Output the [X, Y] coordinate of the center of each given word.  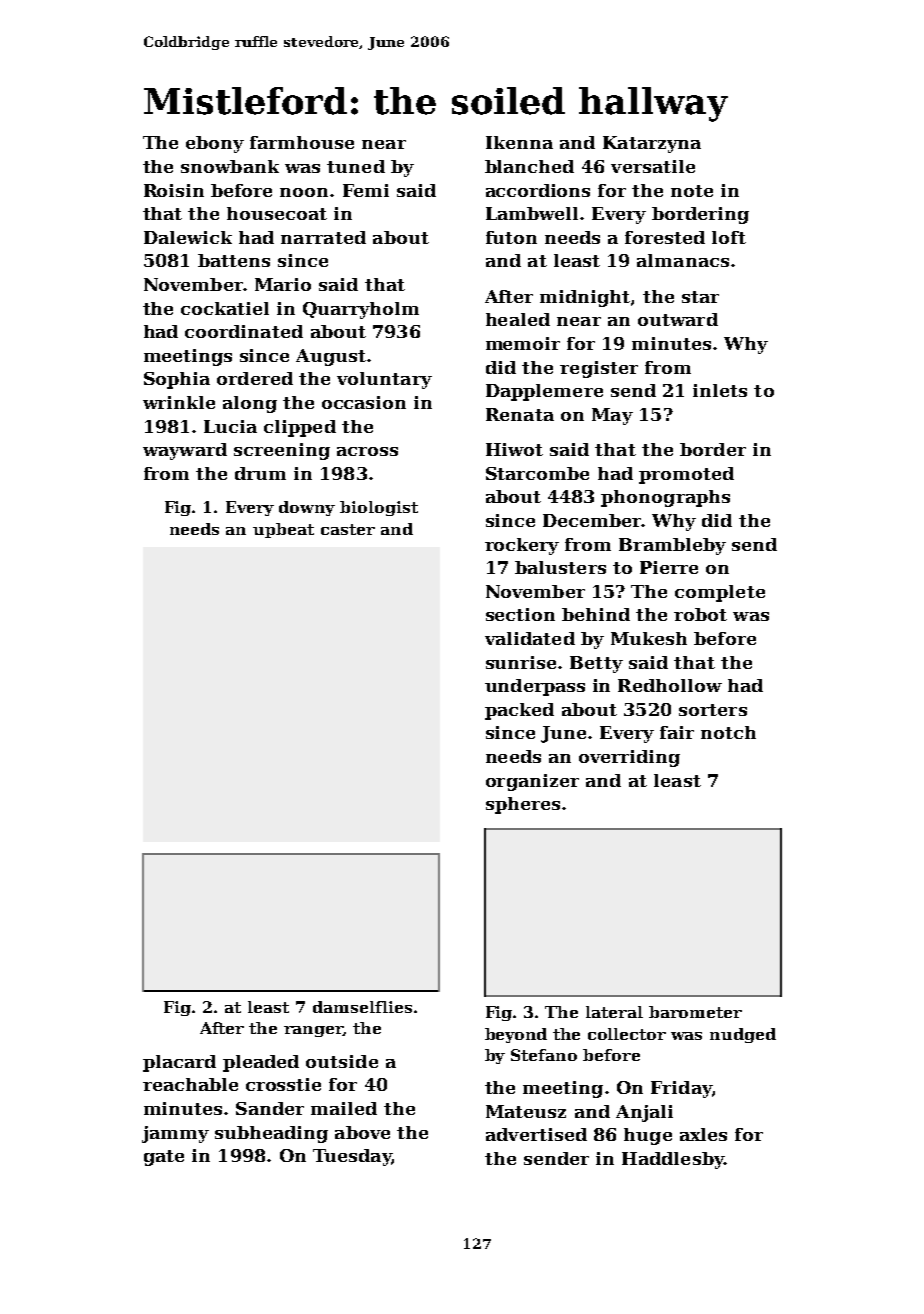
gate [164, 1158]
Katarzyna [652, 144]
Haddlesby [673, 1160]
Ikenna [519, 142]
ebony [215, 144]
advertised [536, 1134]
